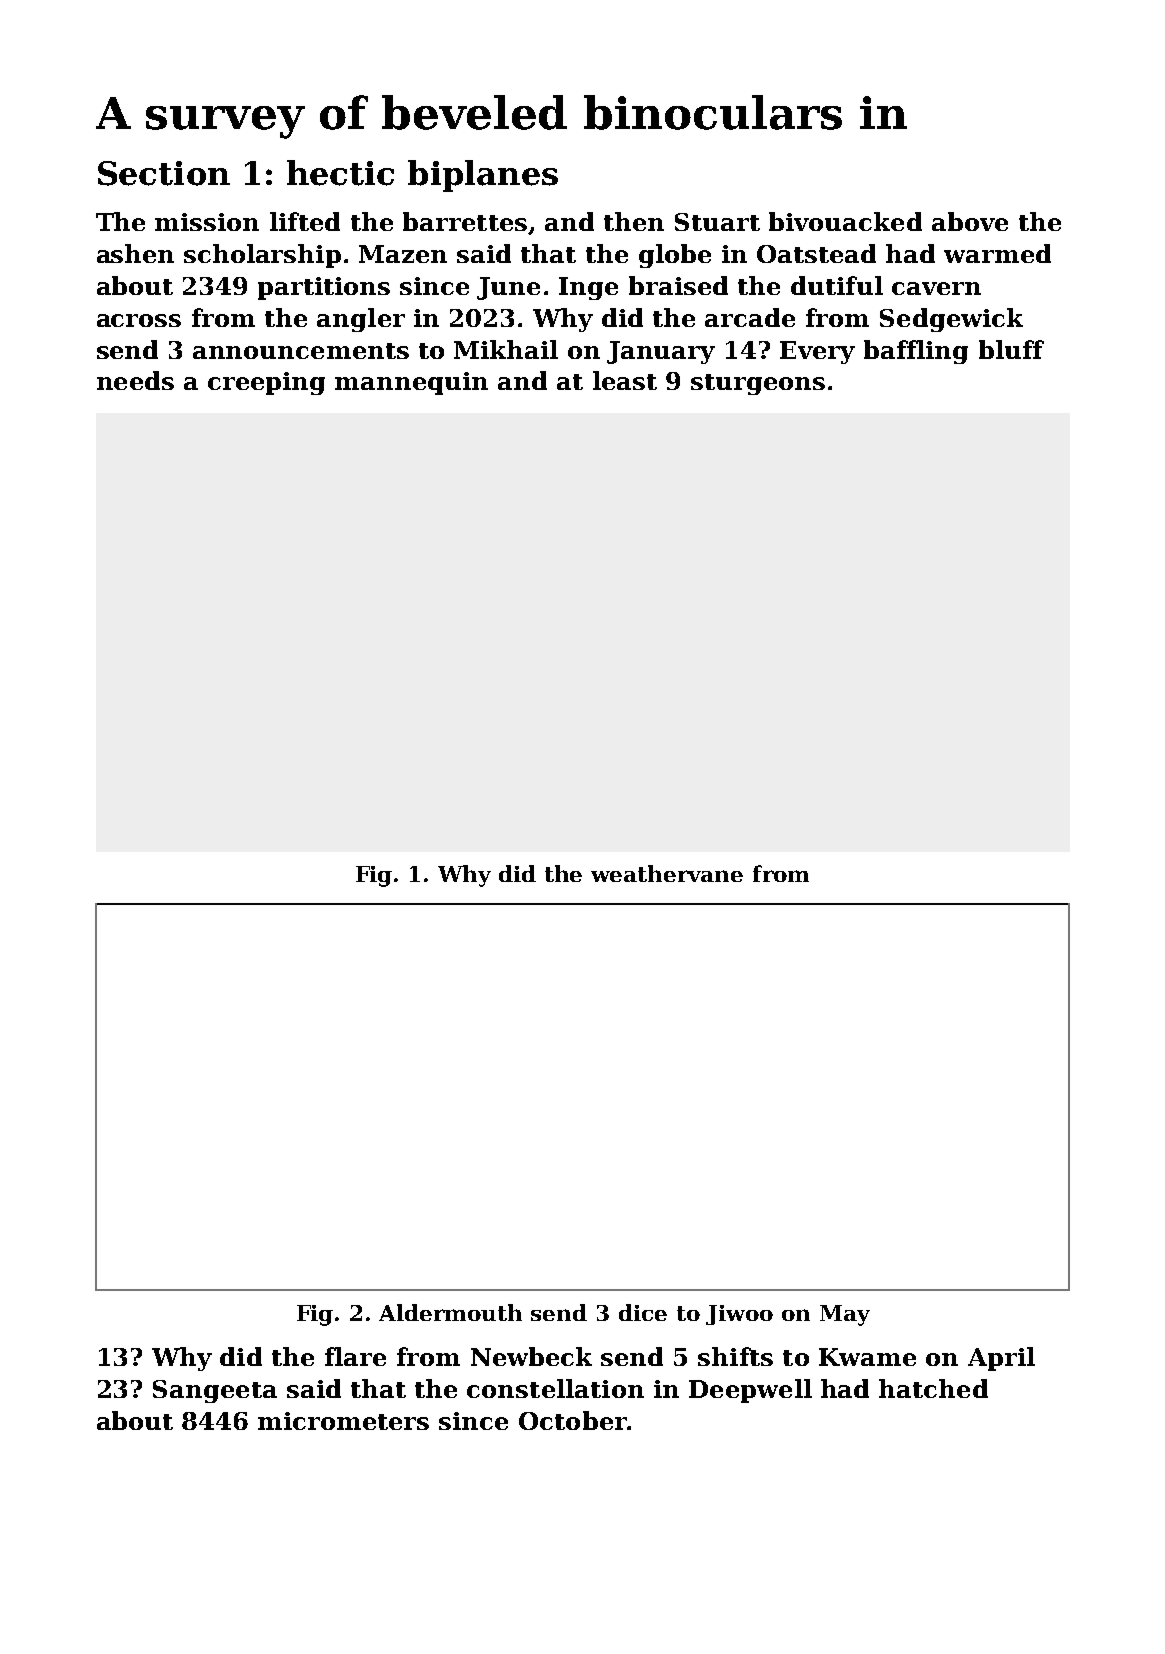 This image has width=1165, height=1654. What do you see at coordinates (758, 384) in the image?
I see `sturgeons` at bounding box center [758, 384].
